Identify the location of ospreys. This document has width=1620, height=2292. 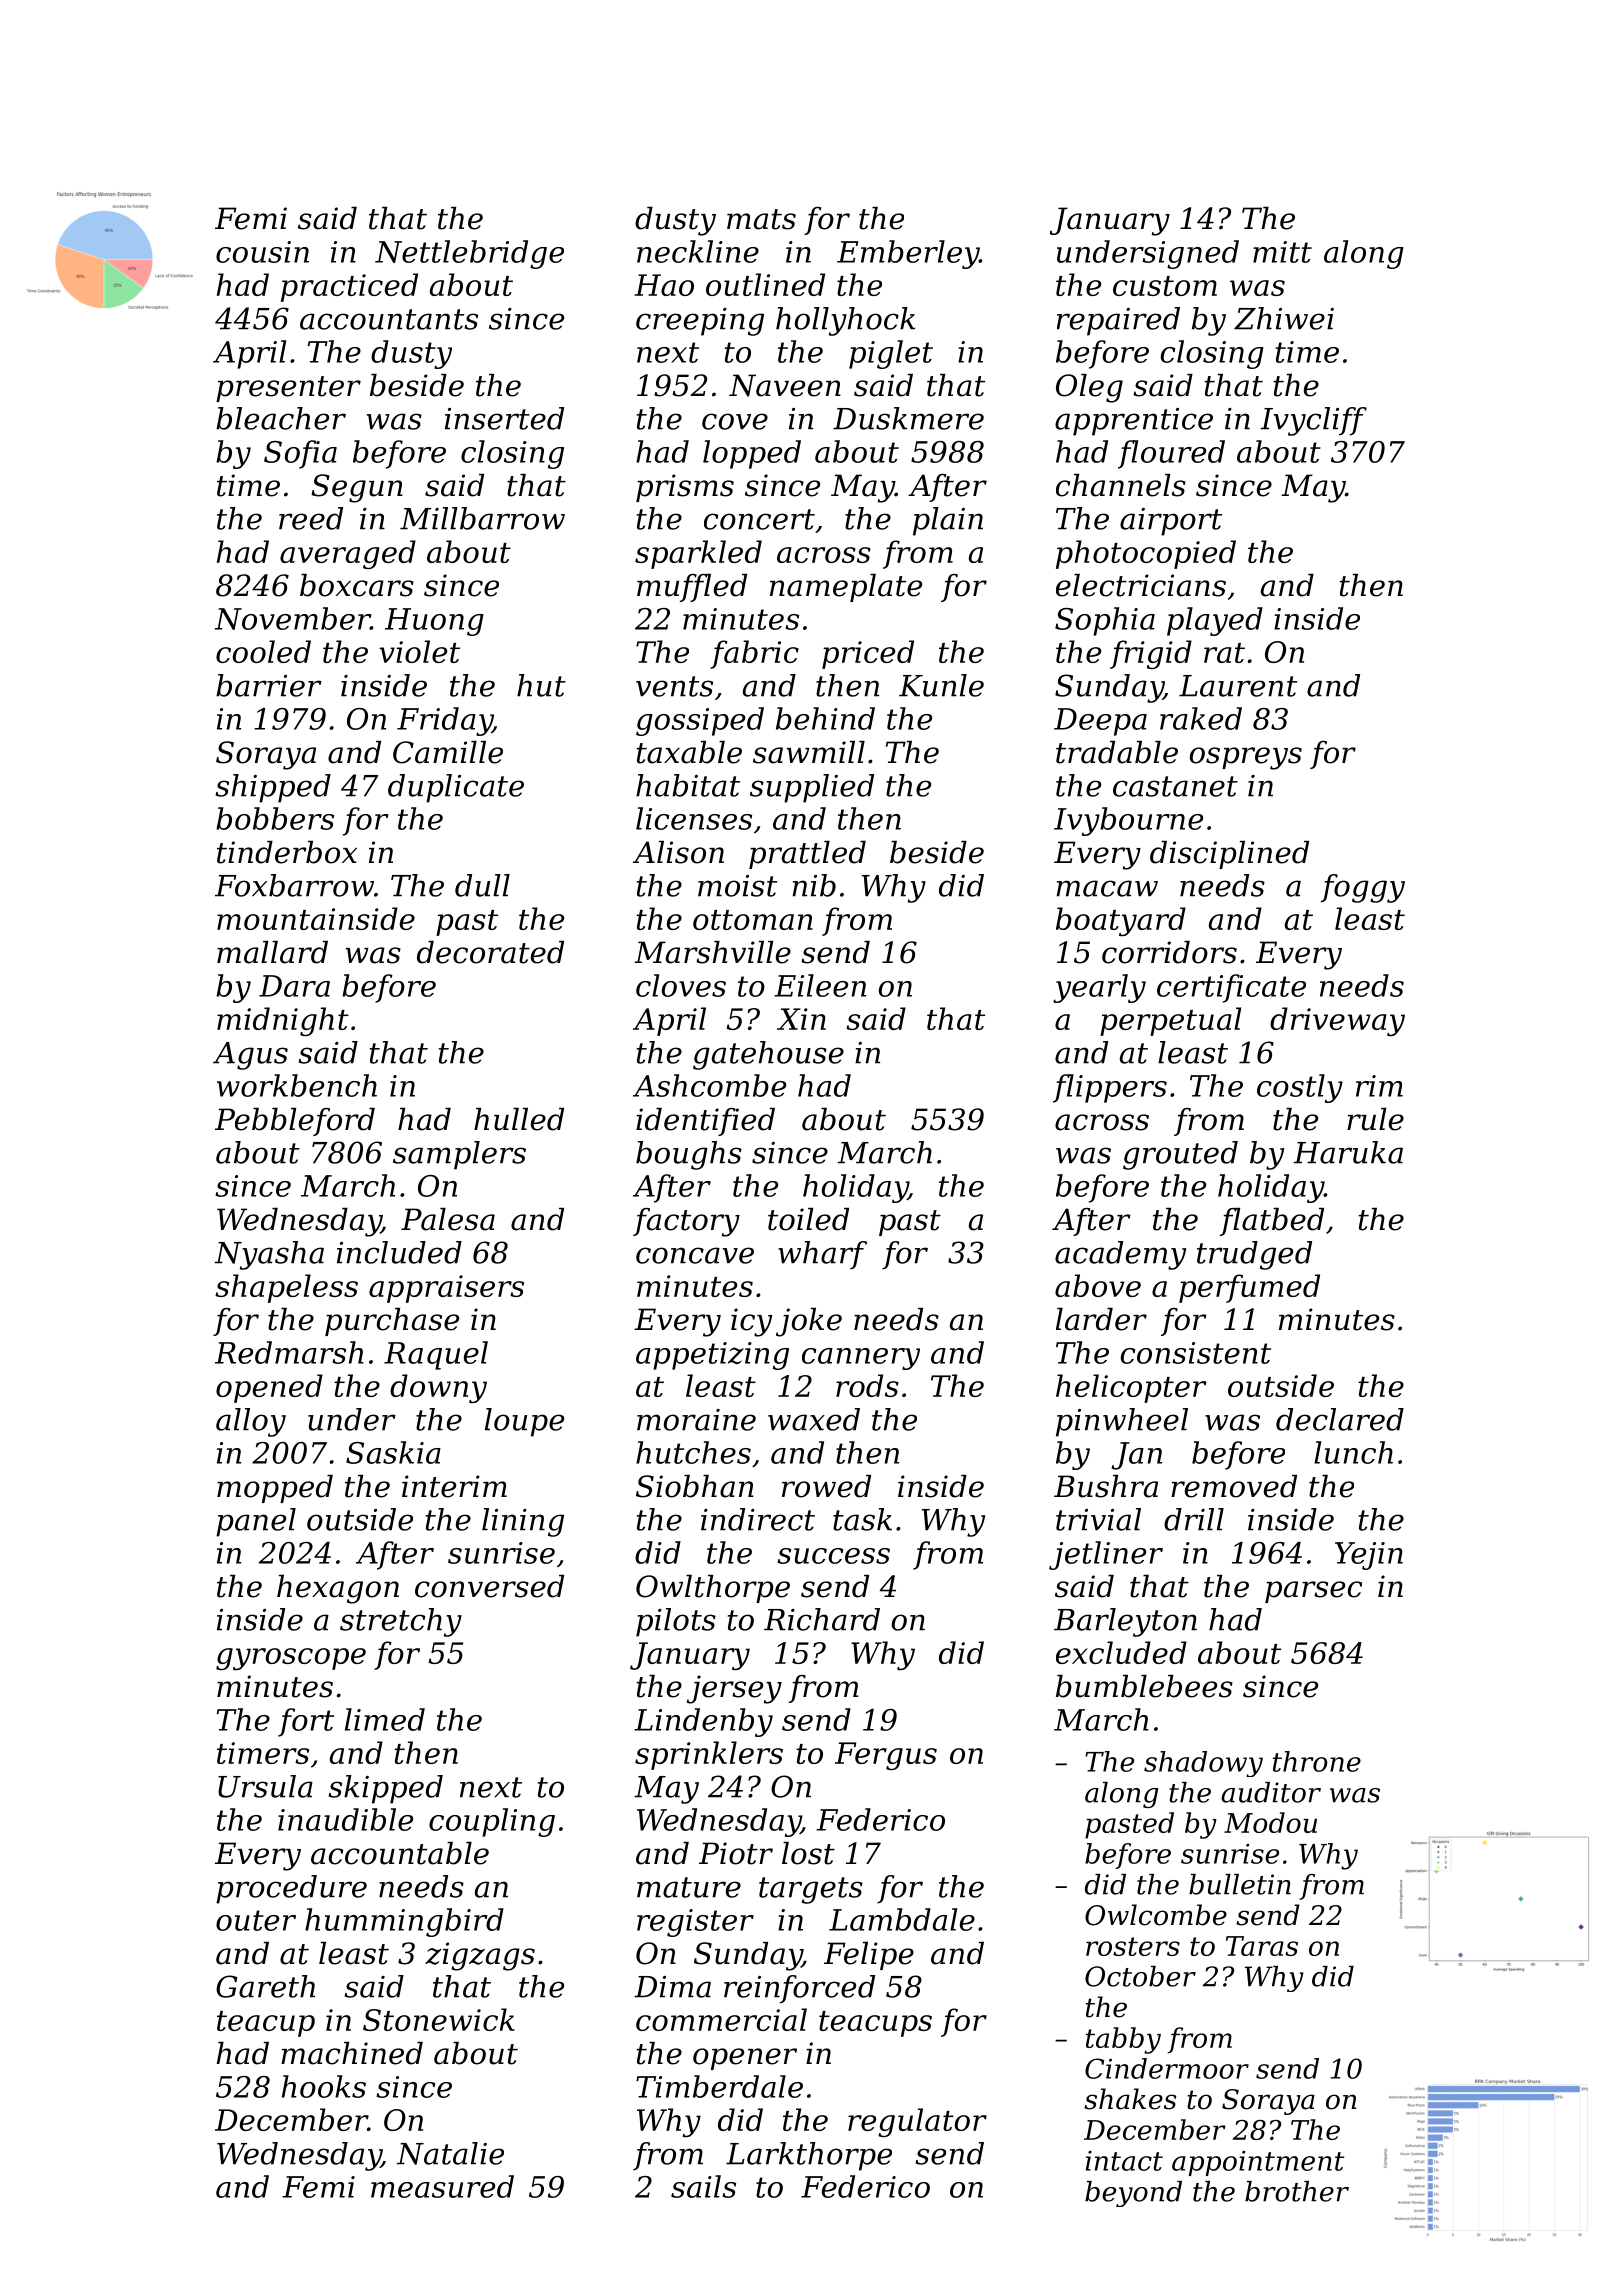
(1246, 758).
